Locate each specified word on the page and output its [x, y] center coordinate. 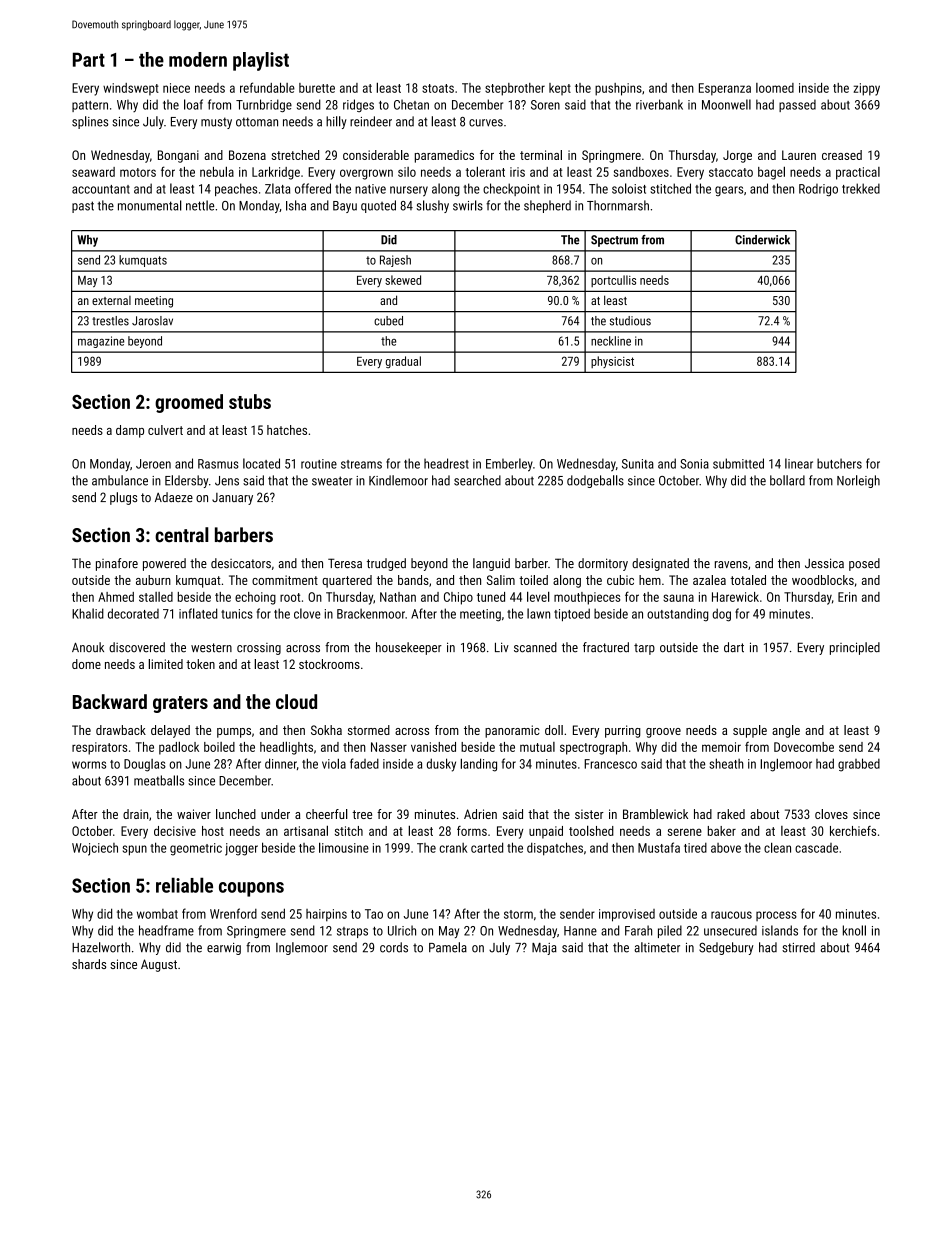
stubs [250, 401]
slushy [432, 206]
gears [729, 191]
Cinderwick [762, 240]
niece [176, 88]
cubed [388, 321]
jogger [241, 849]
